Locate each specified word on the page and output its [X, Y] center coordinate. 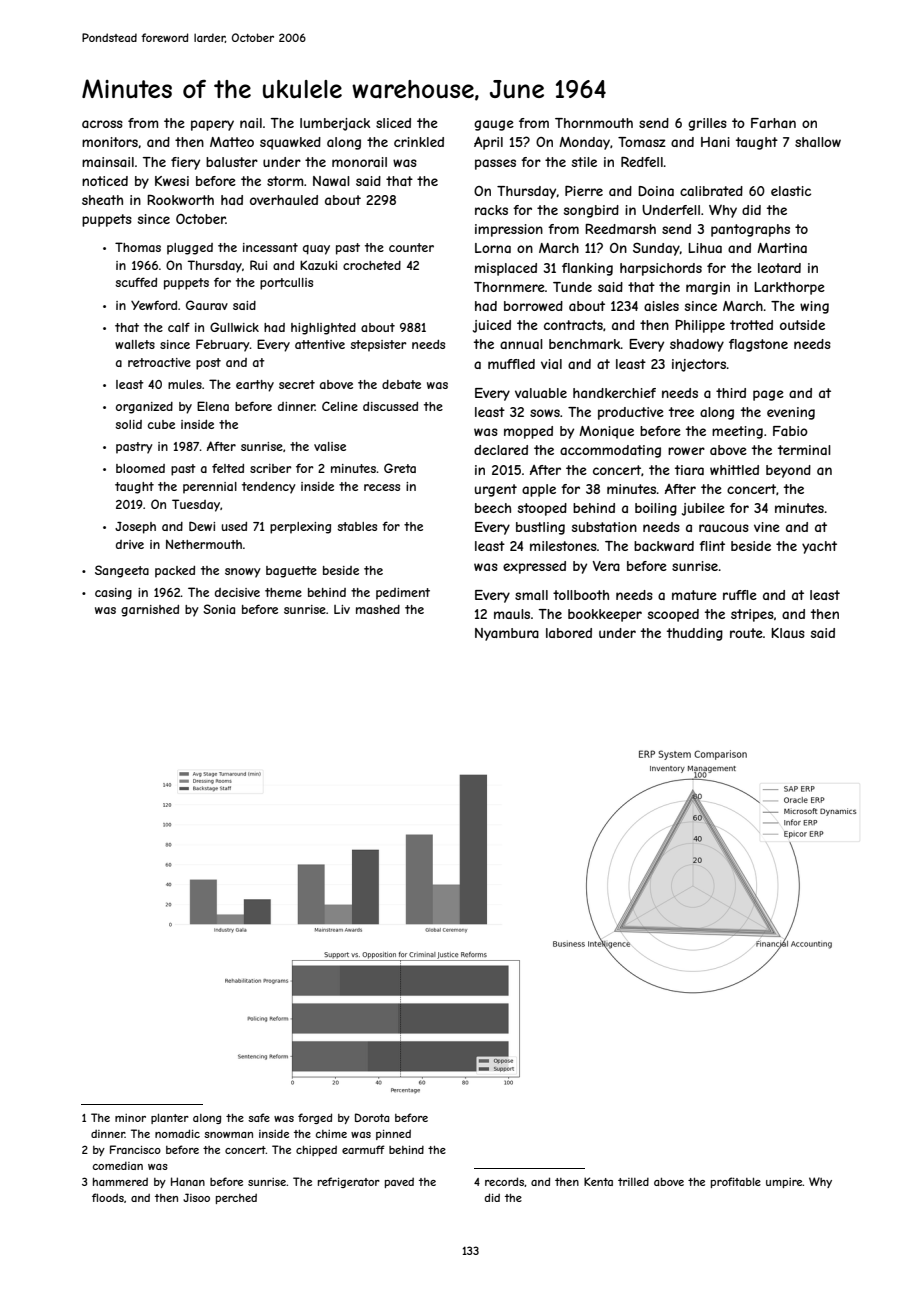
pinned [393, 1134]
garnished [150, 611]
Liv [342, 609]
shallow [818, 142]
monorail [359, 162]
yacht [819, 547]
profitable [736, 1182]
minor [130, 1118]
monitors [110, 142]
